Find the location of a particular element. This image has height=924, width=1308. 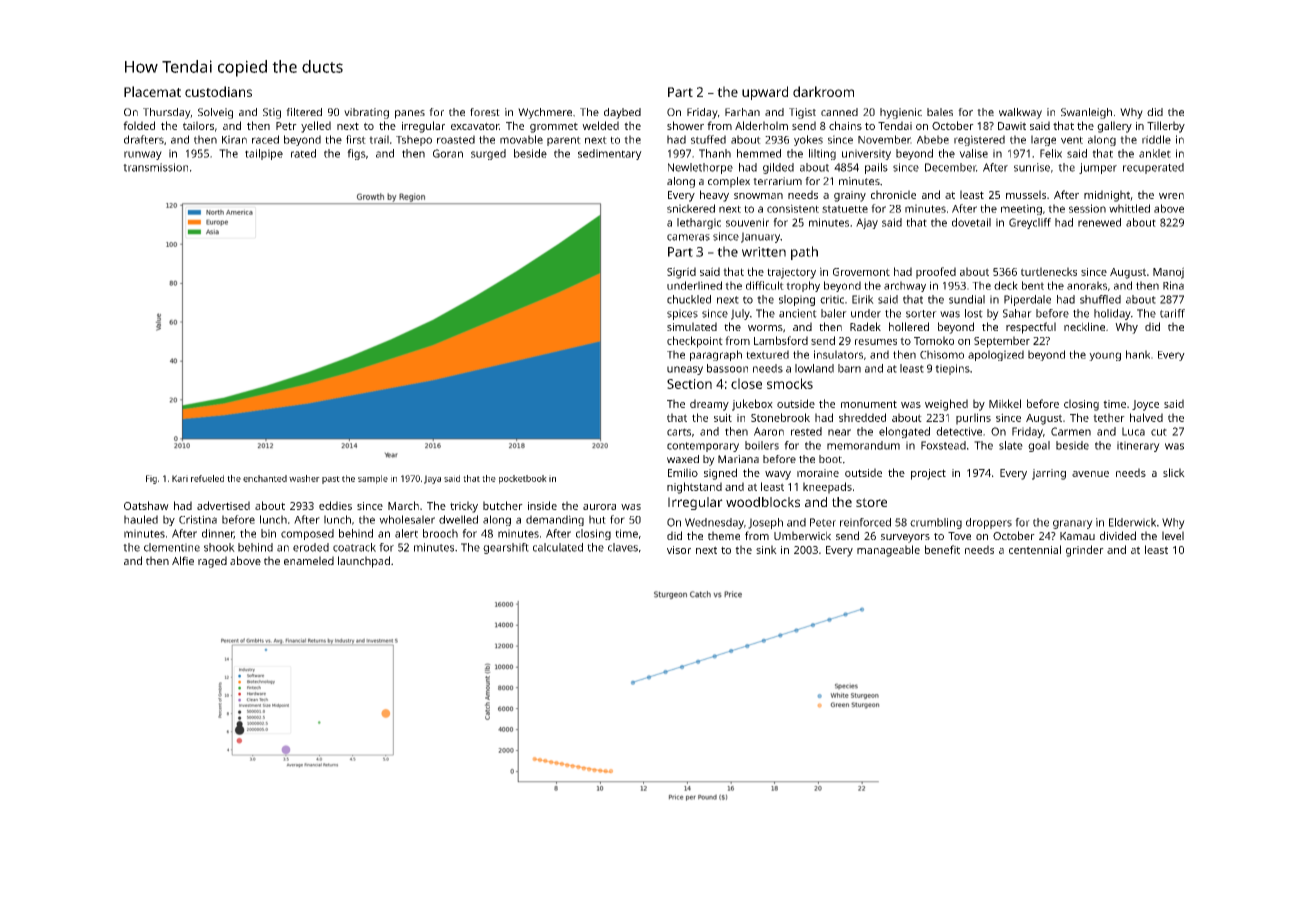

cameras is located at coordinates (688, 237).
